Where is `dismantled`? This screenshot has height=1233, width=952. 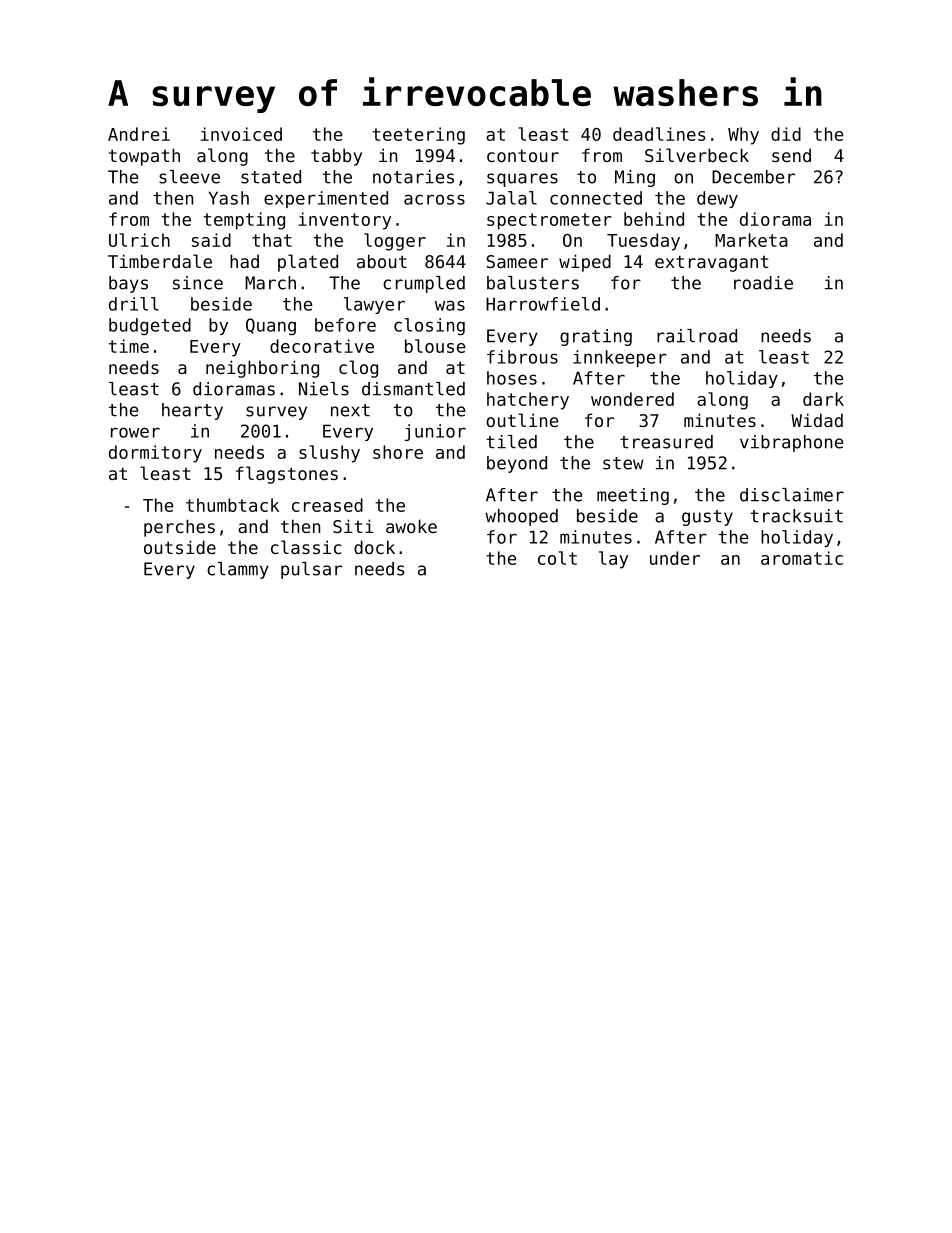
dismantled is located at coordinates (413, 389).
